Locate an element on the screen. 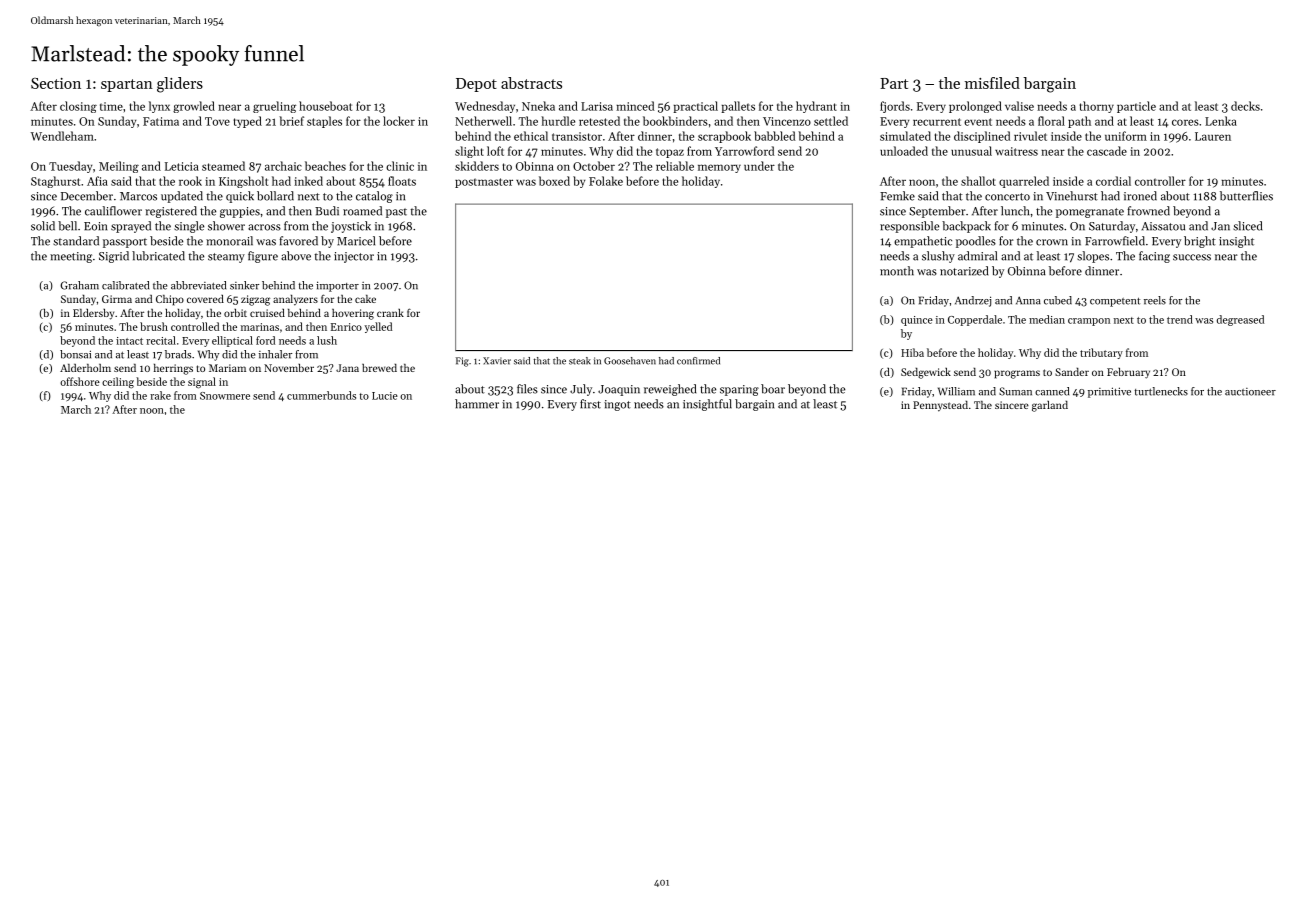 The height and width of the screenshot is (924, 1308). injector is located at coordinates (354, 257).
